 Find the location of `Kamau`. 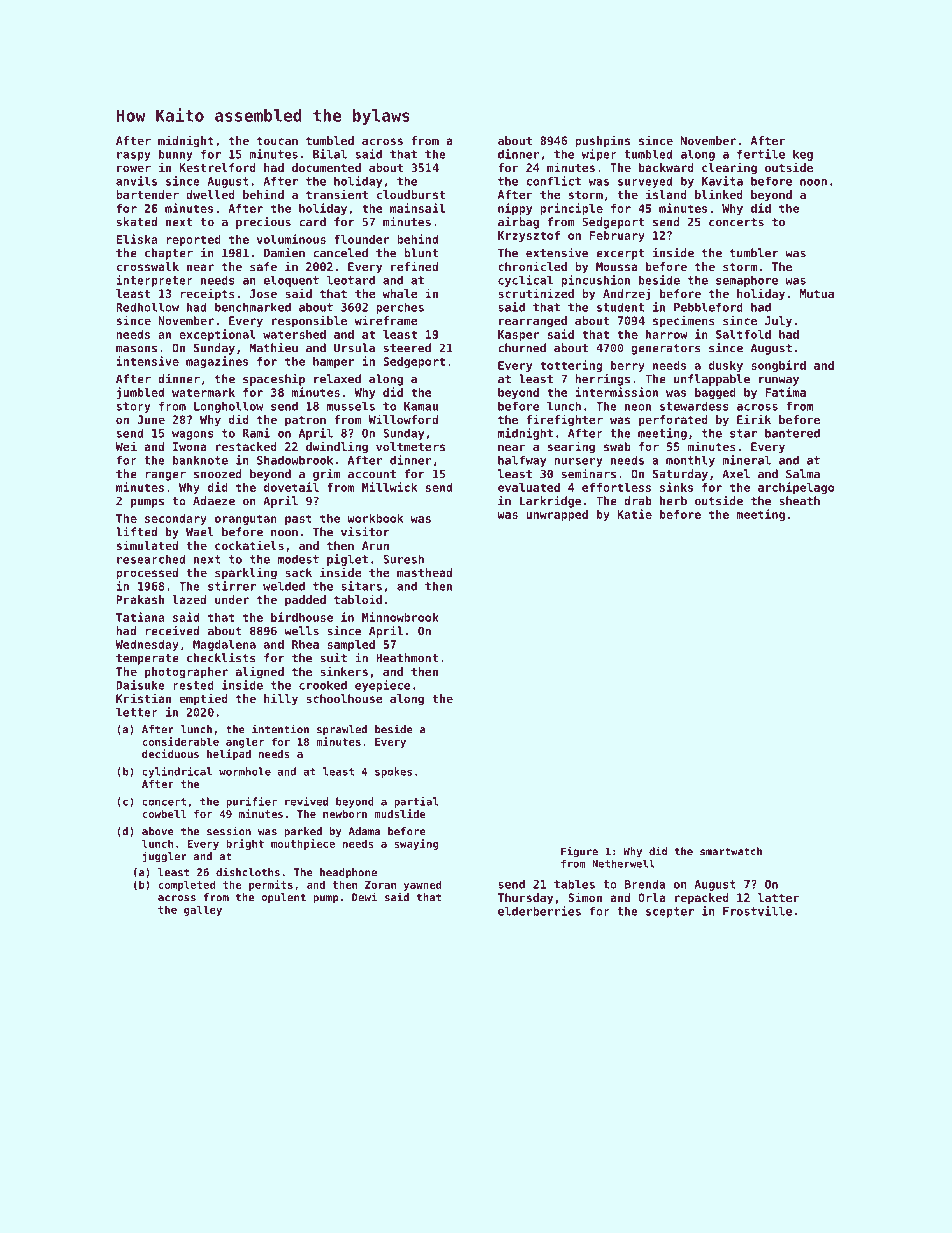

Kamau is located at coordinates (421, 406).
